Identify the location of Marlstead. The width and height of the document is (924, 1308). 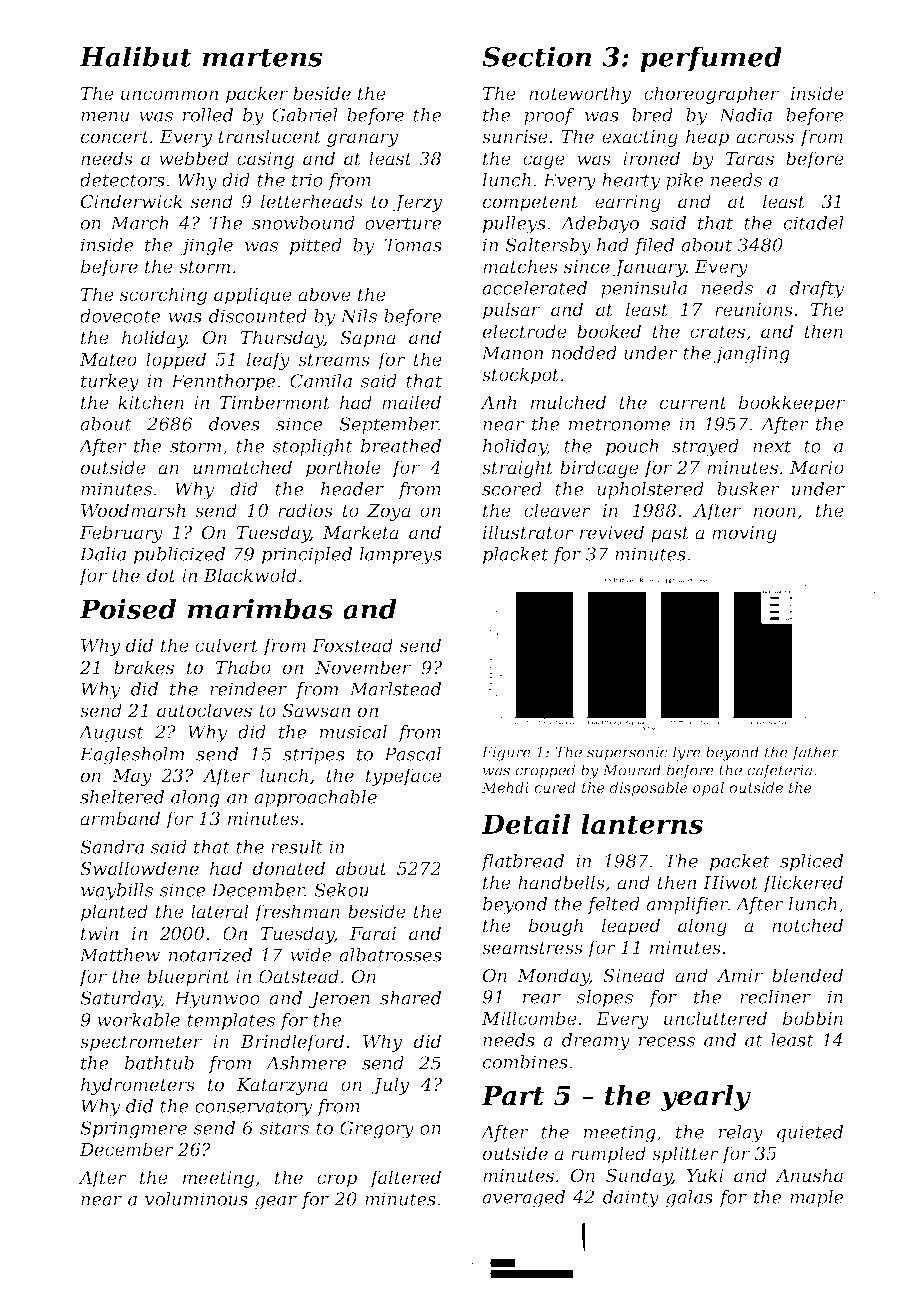
(395, 689).
